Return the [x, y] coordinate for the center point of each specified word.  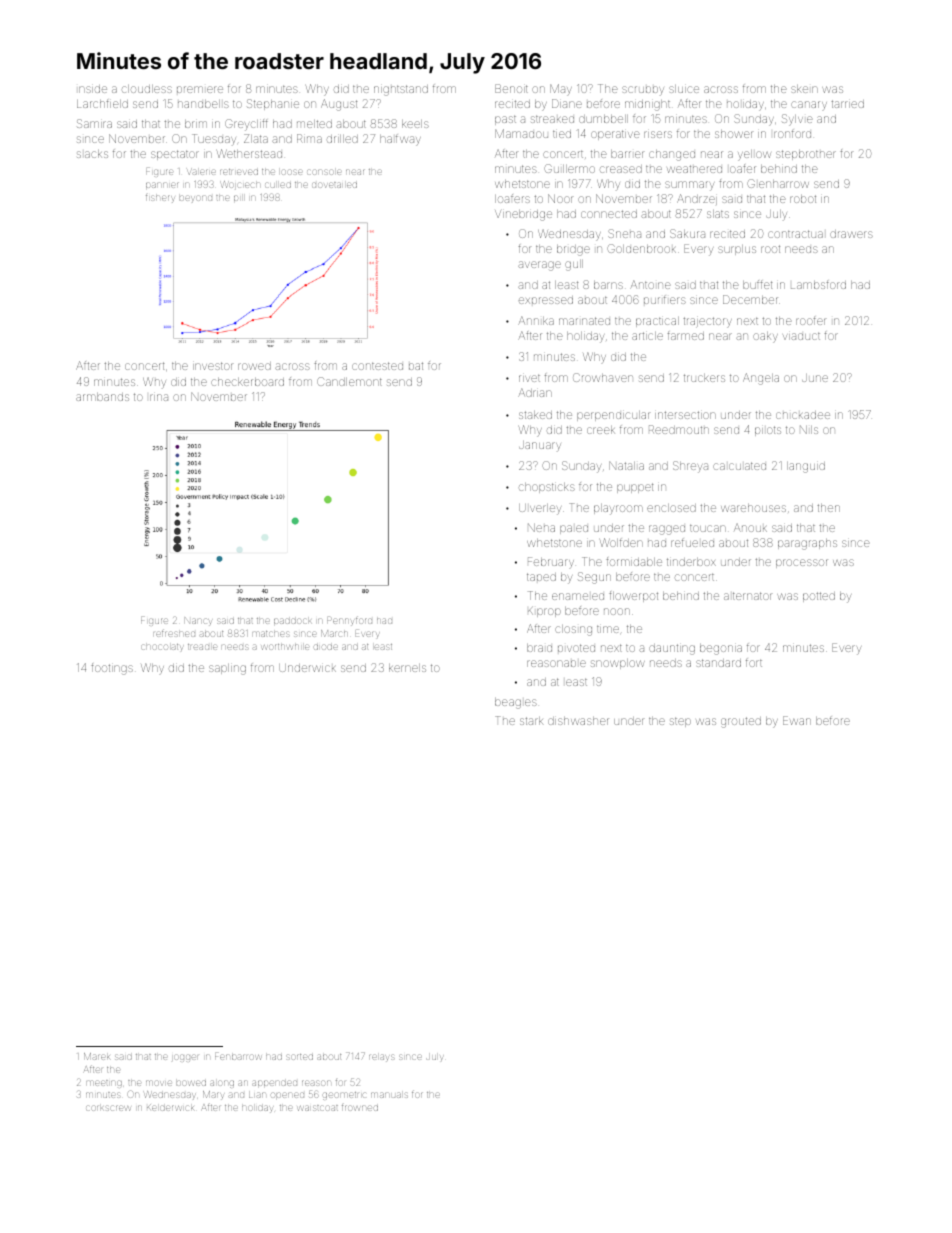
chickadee [803, 415]
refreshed [174, 633]
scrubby [643, 91]
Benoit [511, 88]
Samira [94, 123]
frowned [360, 1108]
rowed [254, 366]
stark [531, 721]
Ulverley [540, 509]
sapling [227, 669]
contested [377, 366]
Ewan [797, 720]
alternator [747, 596]
